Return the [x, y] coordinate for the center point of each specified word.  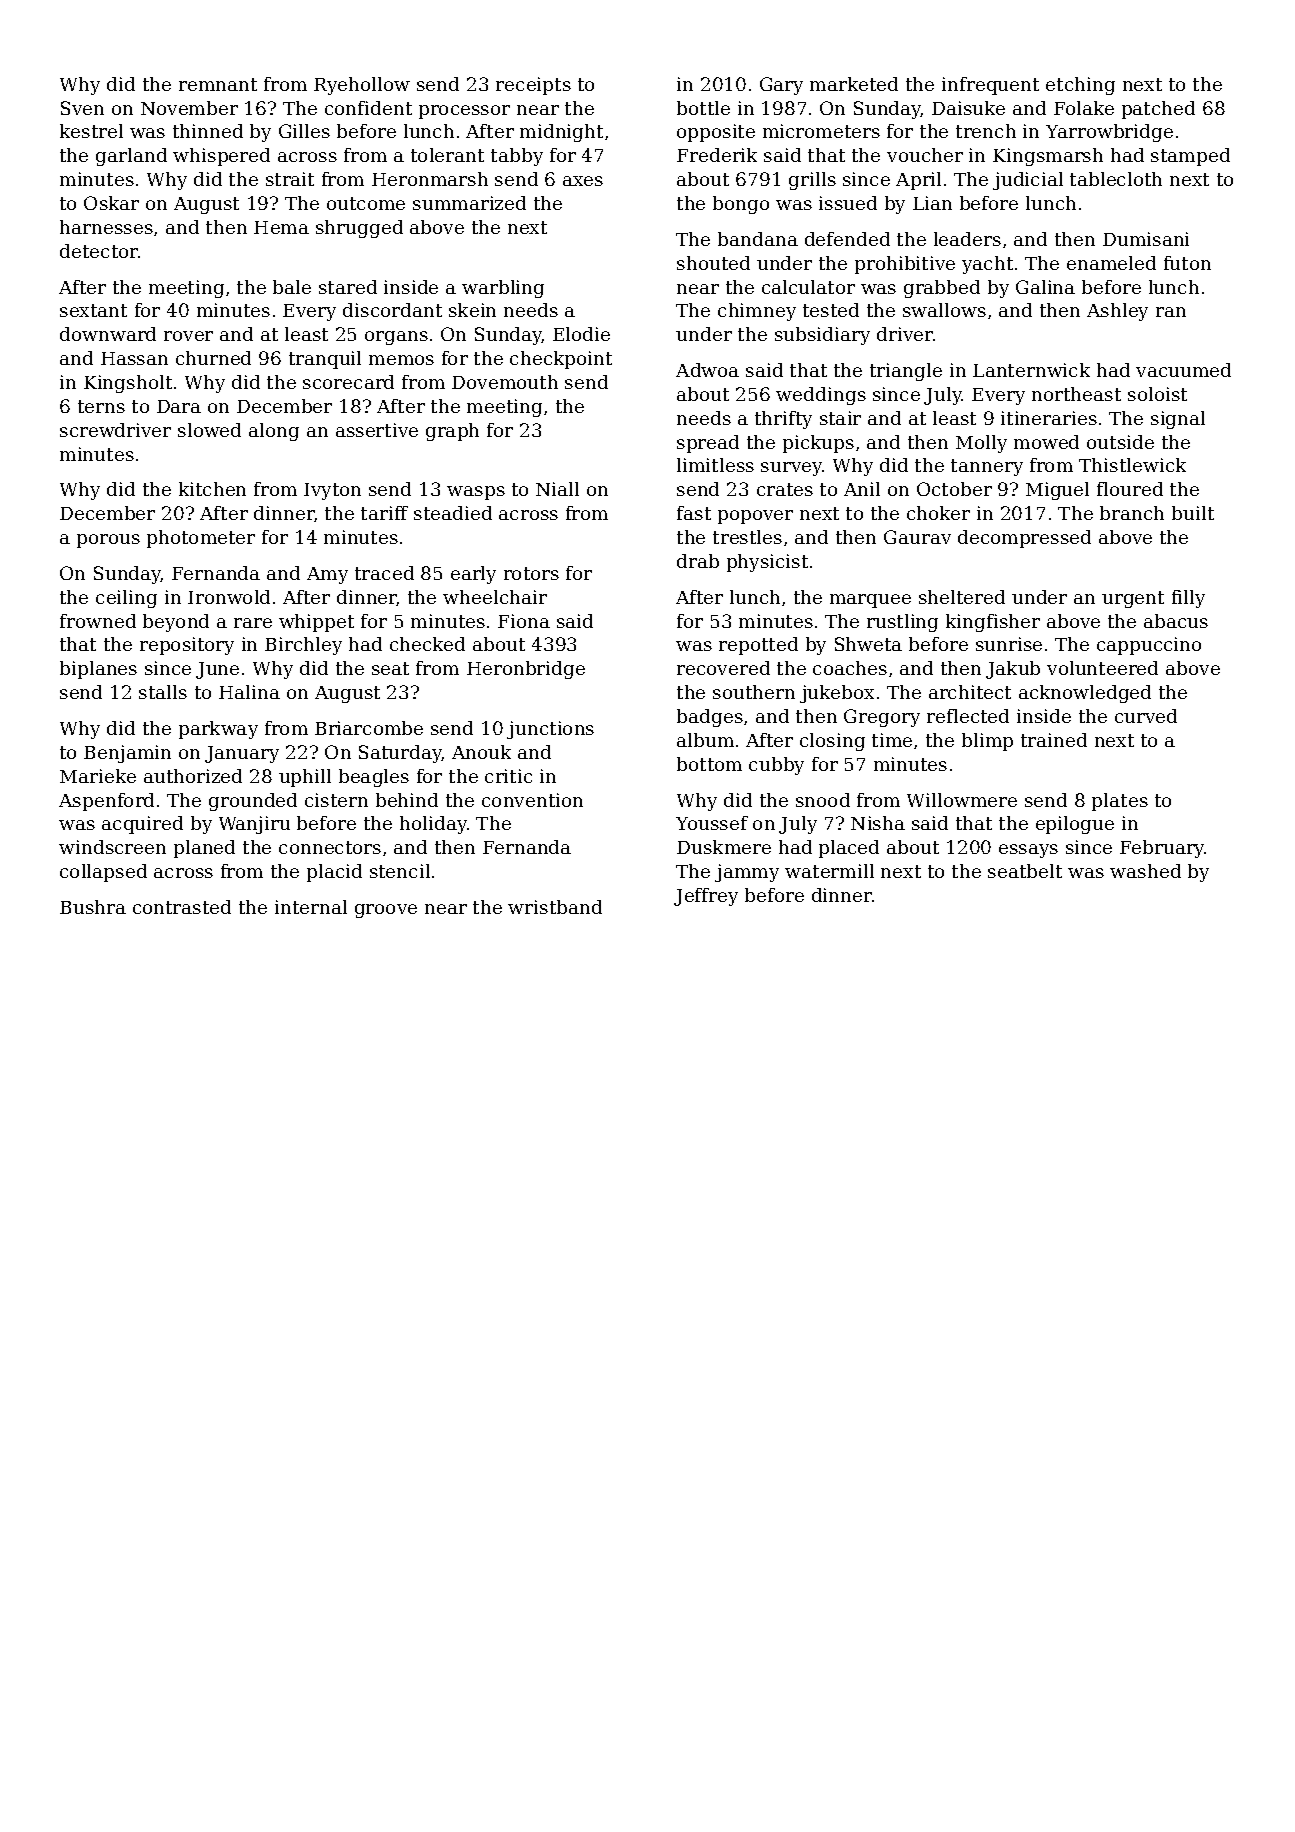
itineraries [1049, 418]
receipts [533, 86]
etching [1080, 86]
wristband [555, 907]
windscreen [112, 847]
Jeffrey [706, 897]
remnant [218, 84]
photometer [201, 539]
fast [694, 513]
